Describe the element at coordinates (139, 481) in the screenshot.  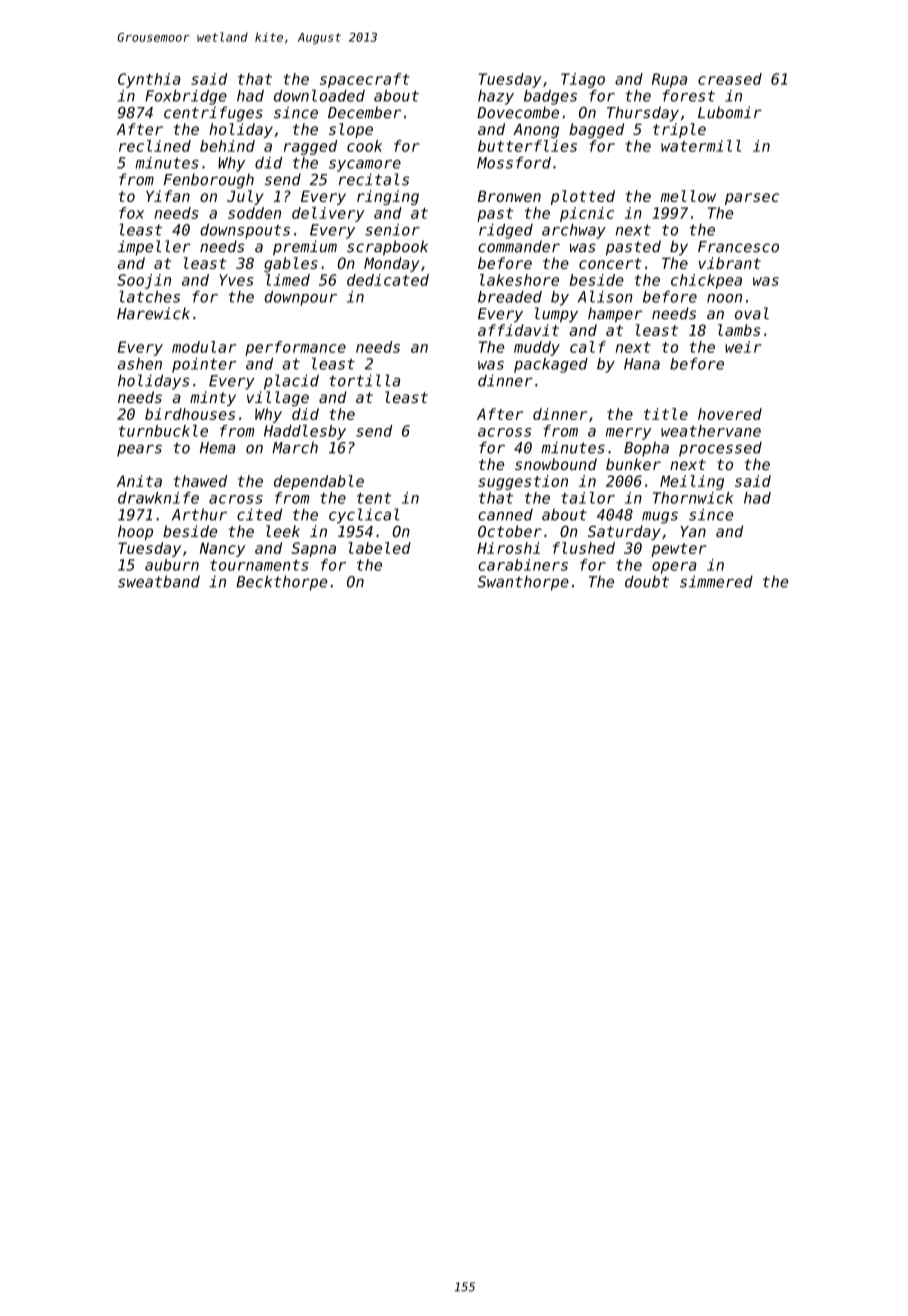
I see `Anita` at that location.
